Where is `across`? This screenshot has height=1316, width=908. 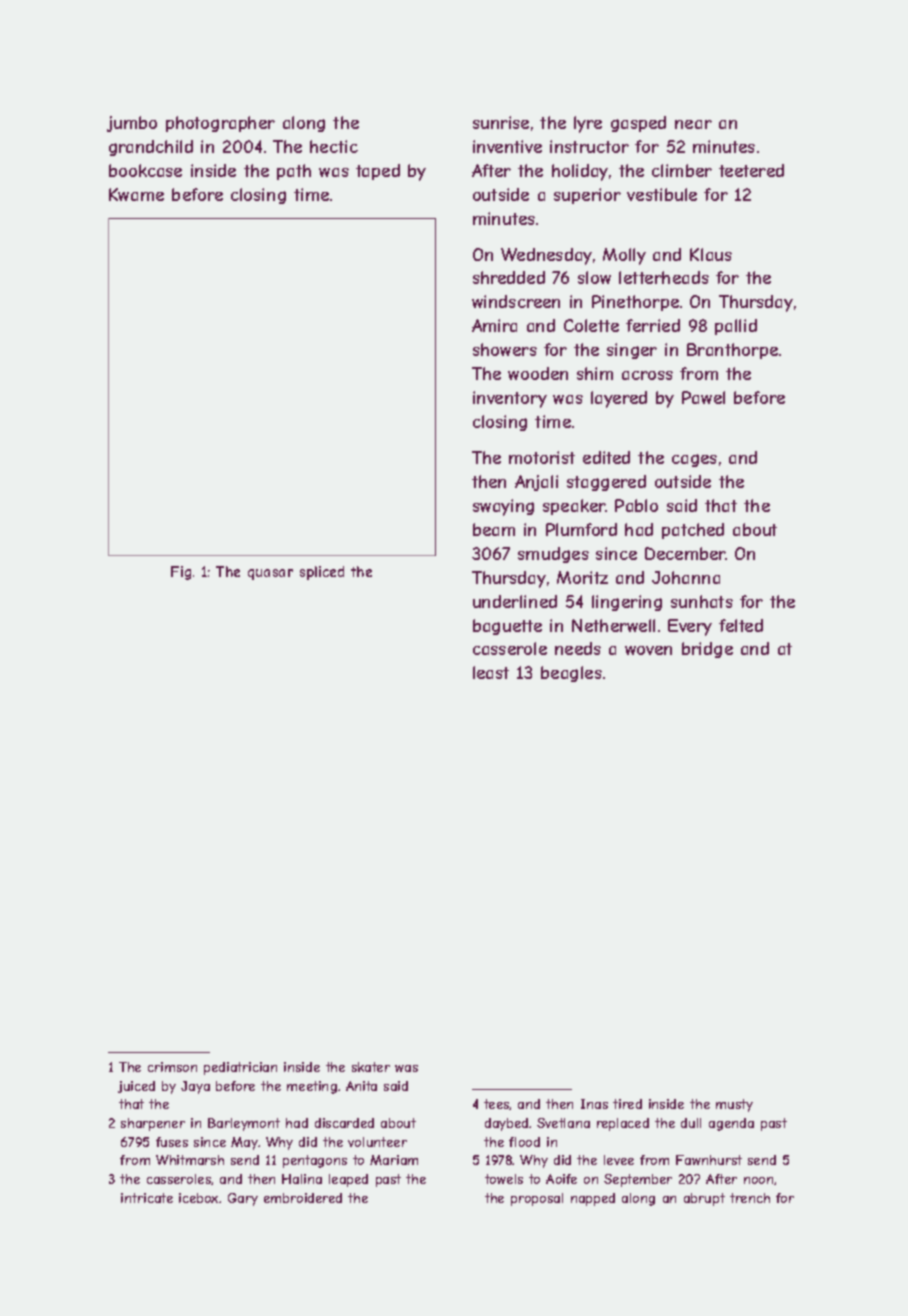 across is located at coordinates (647, 375).
